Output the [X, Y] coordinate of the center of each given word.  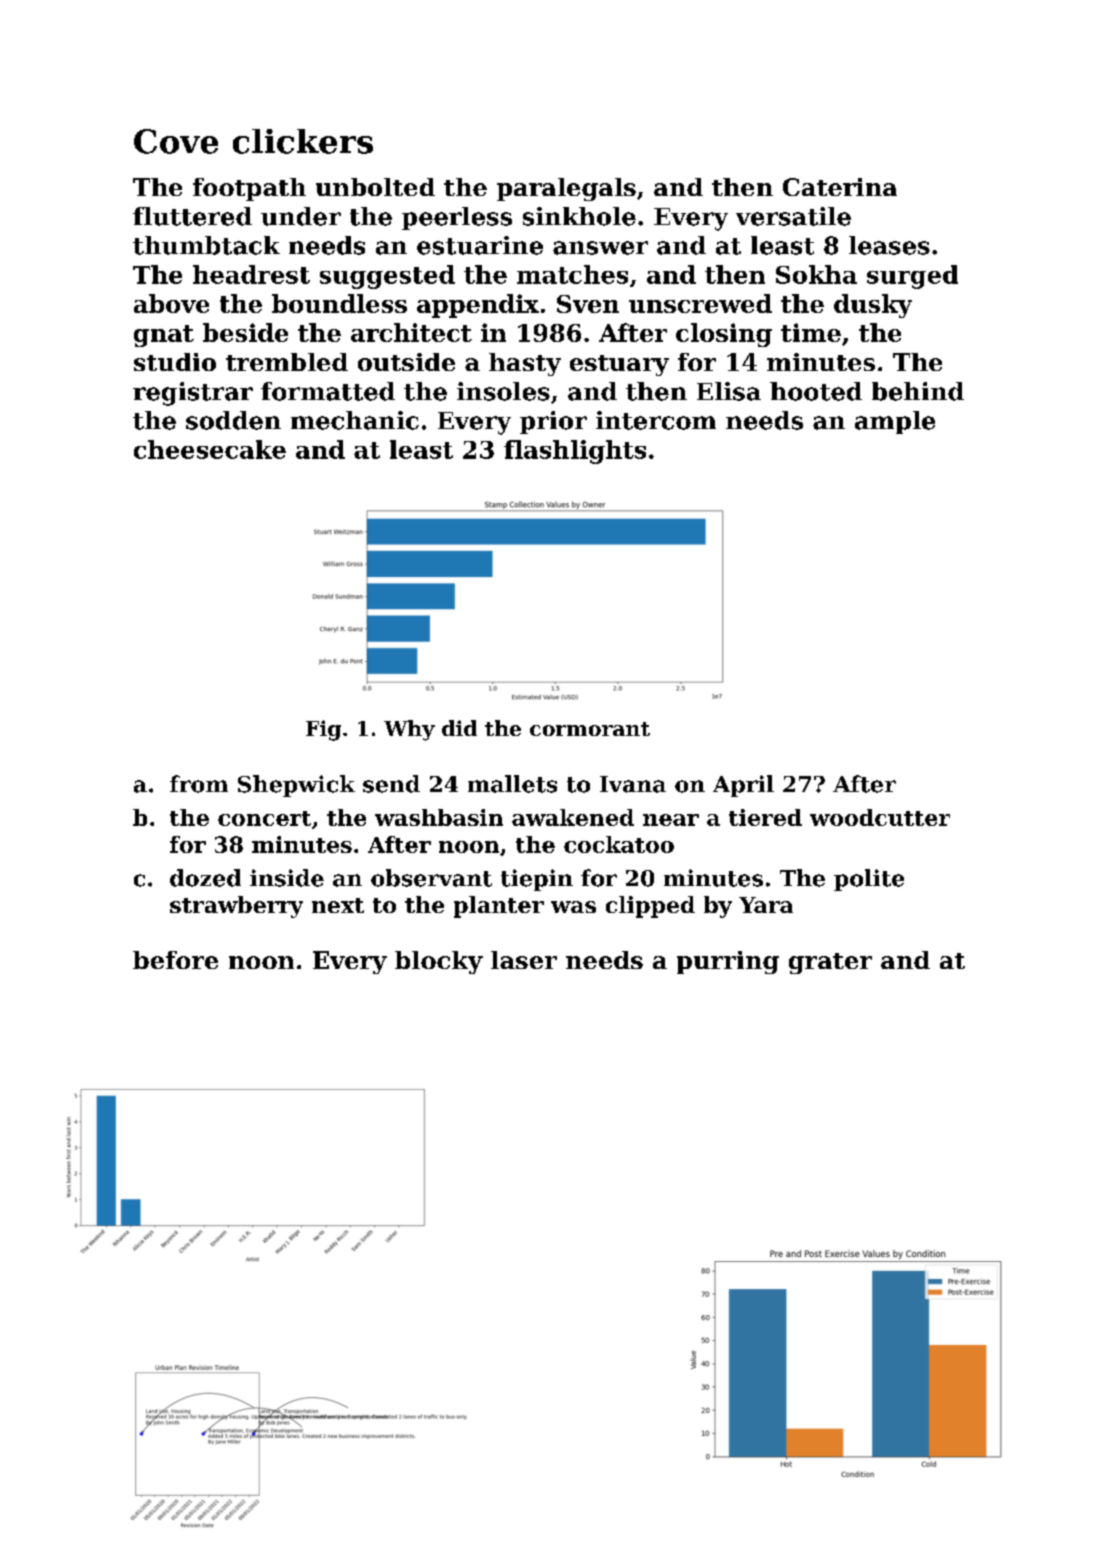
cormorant [590, 729]
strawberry [236, 907]
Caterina [840, 187]
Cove [176, 141]
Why [409, 730]
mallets [512, 784]
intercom [656, 420]
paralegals [566, 189]
